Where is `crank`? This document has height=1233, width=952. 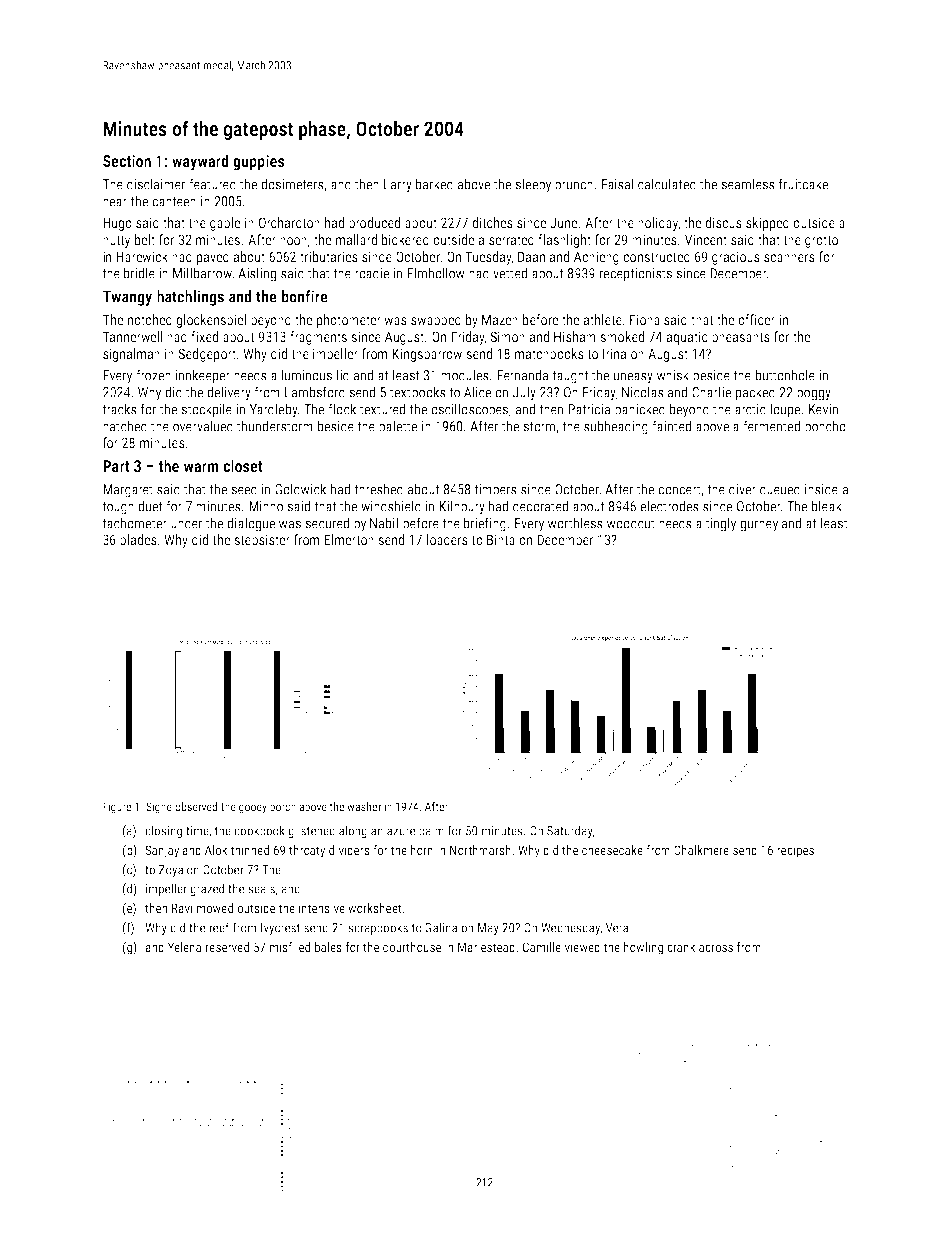 crank is located at coordinates (681, 947).
